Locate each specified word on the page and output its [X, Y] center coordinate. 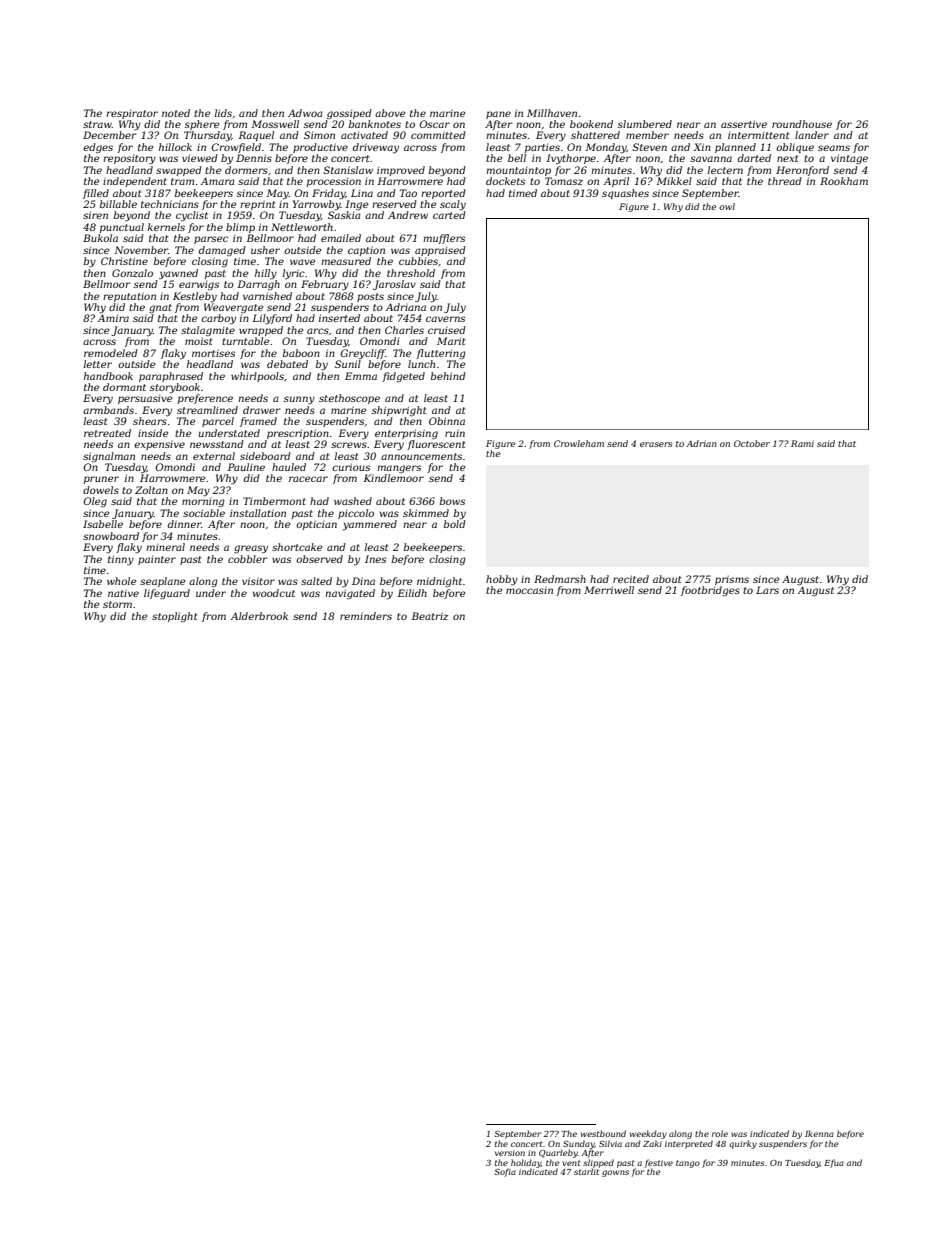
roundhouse [802, 124]
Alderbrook [259, 616]
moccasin [529, 590]
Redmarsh [560, 579]
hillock [175, 147]
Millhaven [552, 113]
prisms [732, 580]
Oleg [95, 502]
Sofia [505, 1172]
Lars [767, 590]
